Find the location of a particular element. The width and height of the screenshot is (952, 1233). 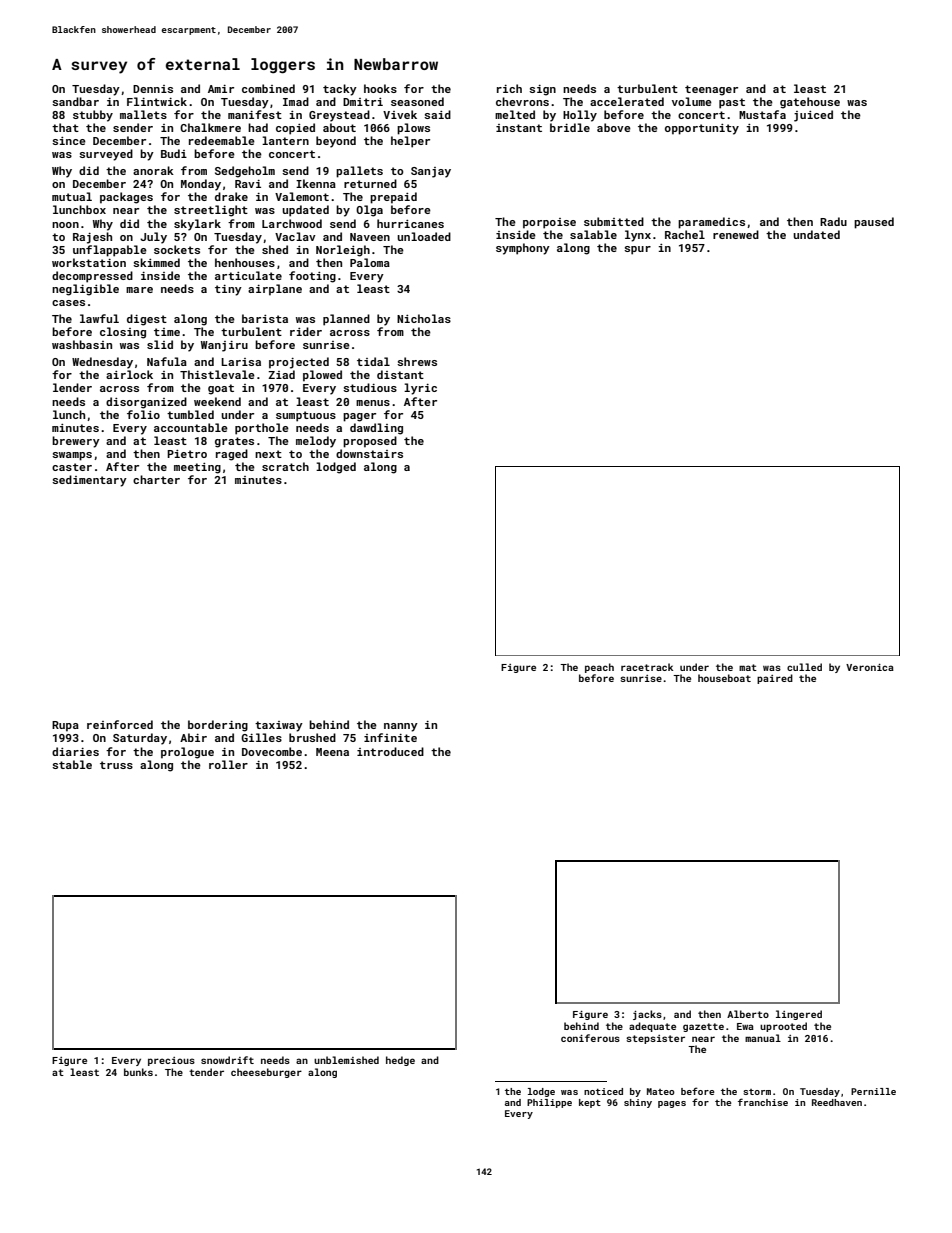

undated is located at coordinates (816, 234).
